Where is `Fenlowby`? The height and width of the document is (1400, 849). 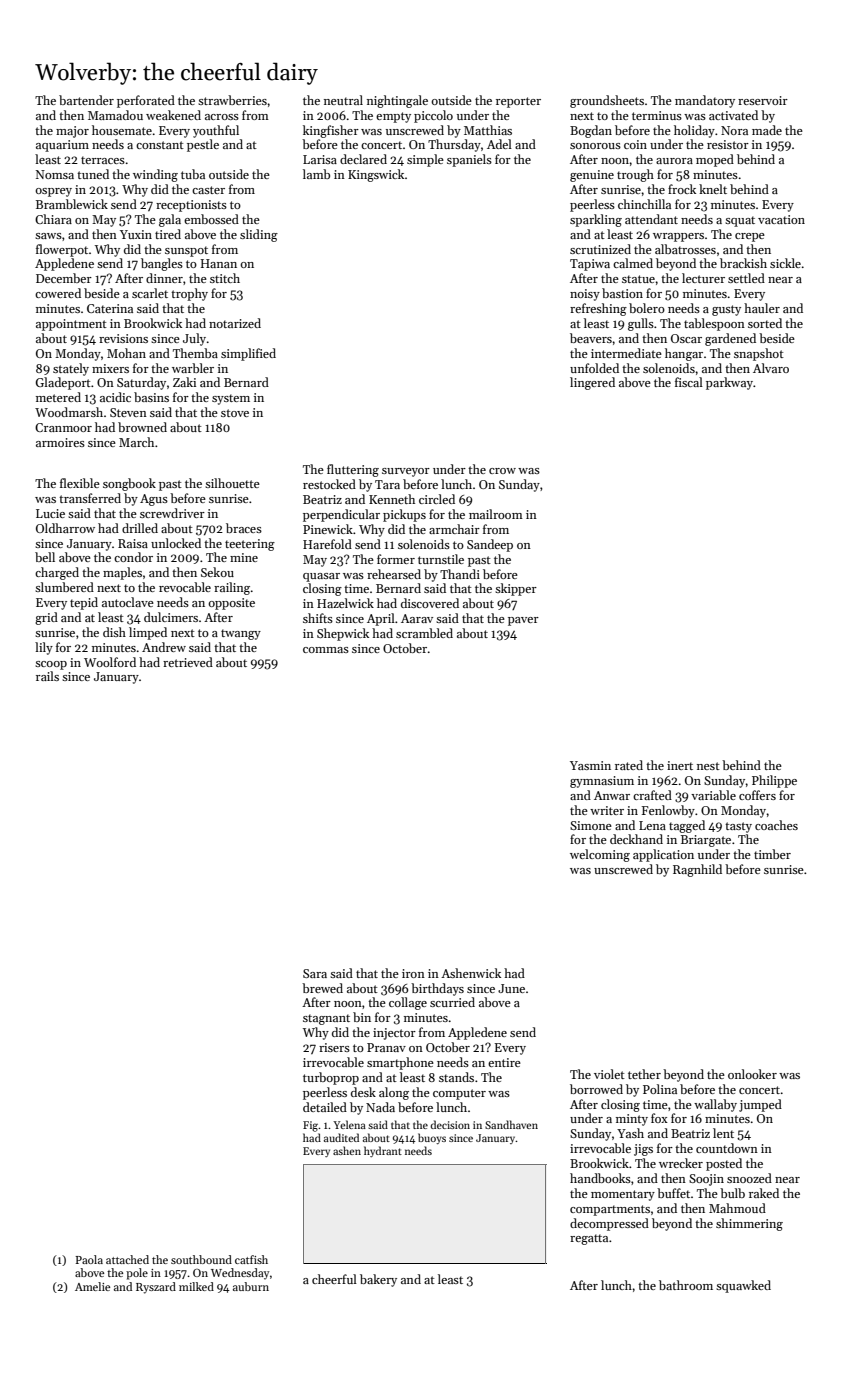 Fenlowby is located at coordinates (668, 811).
